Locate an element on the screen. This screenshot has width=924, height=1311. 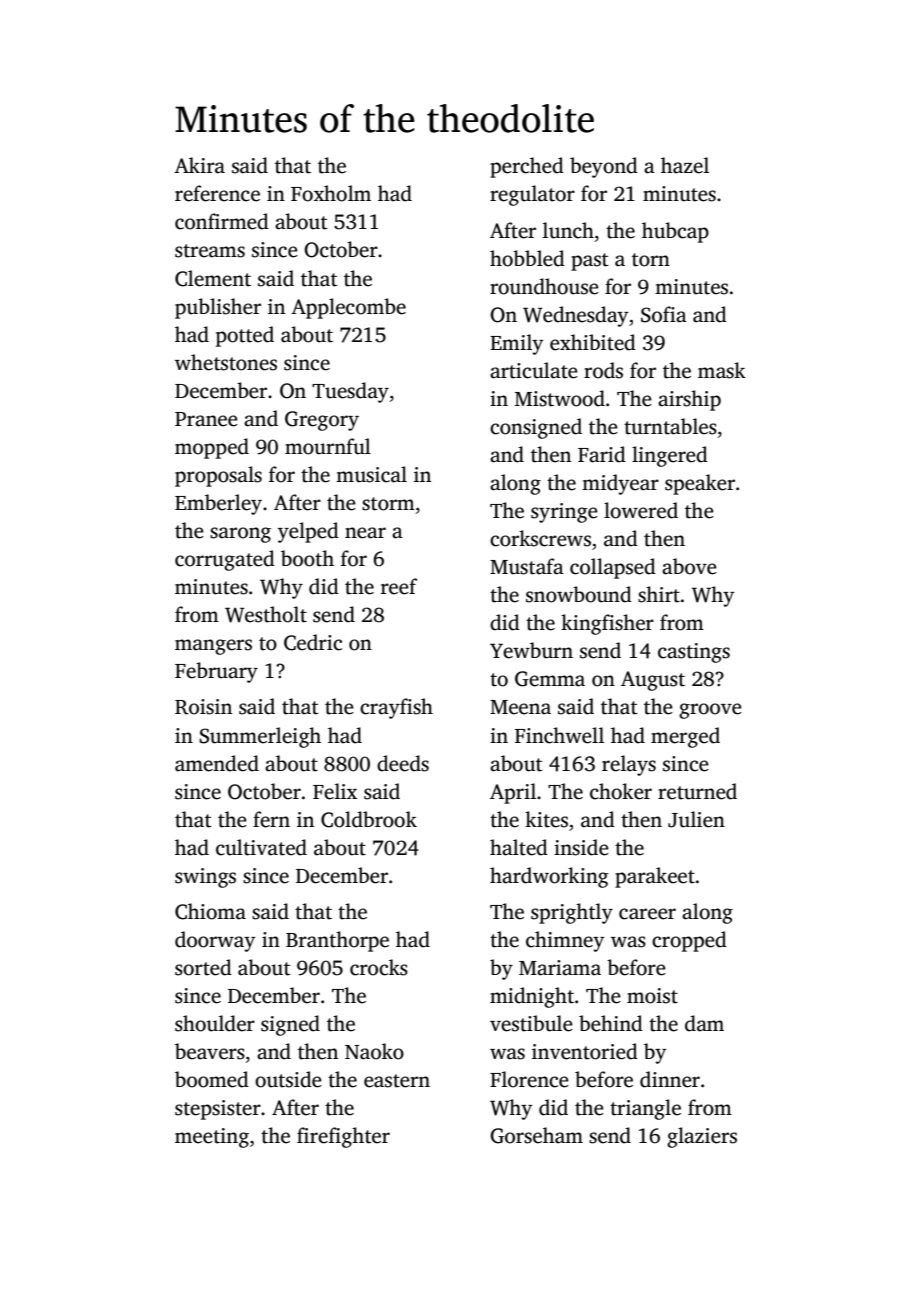
Pranee is located at coordinates (206, 419).
